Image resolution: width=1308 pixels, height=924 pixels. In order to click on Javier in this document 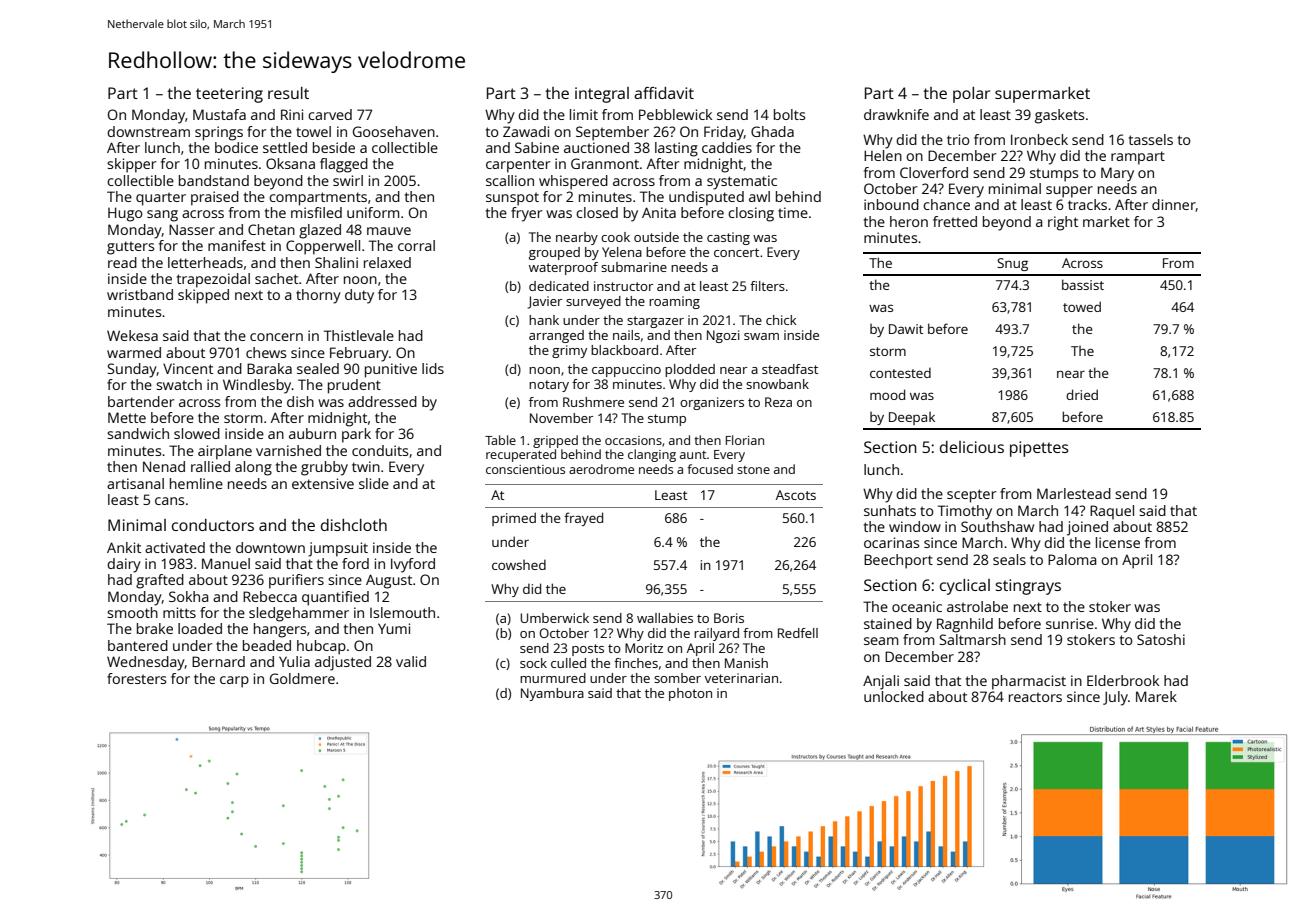, I will do `click(545, 302)`.
